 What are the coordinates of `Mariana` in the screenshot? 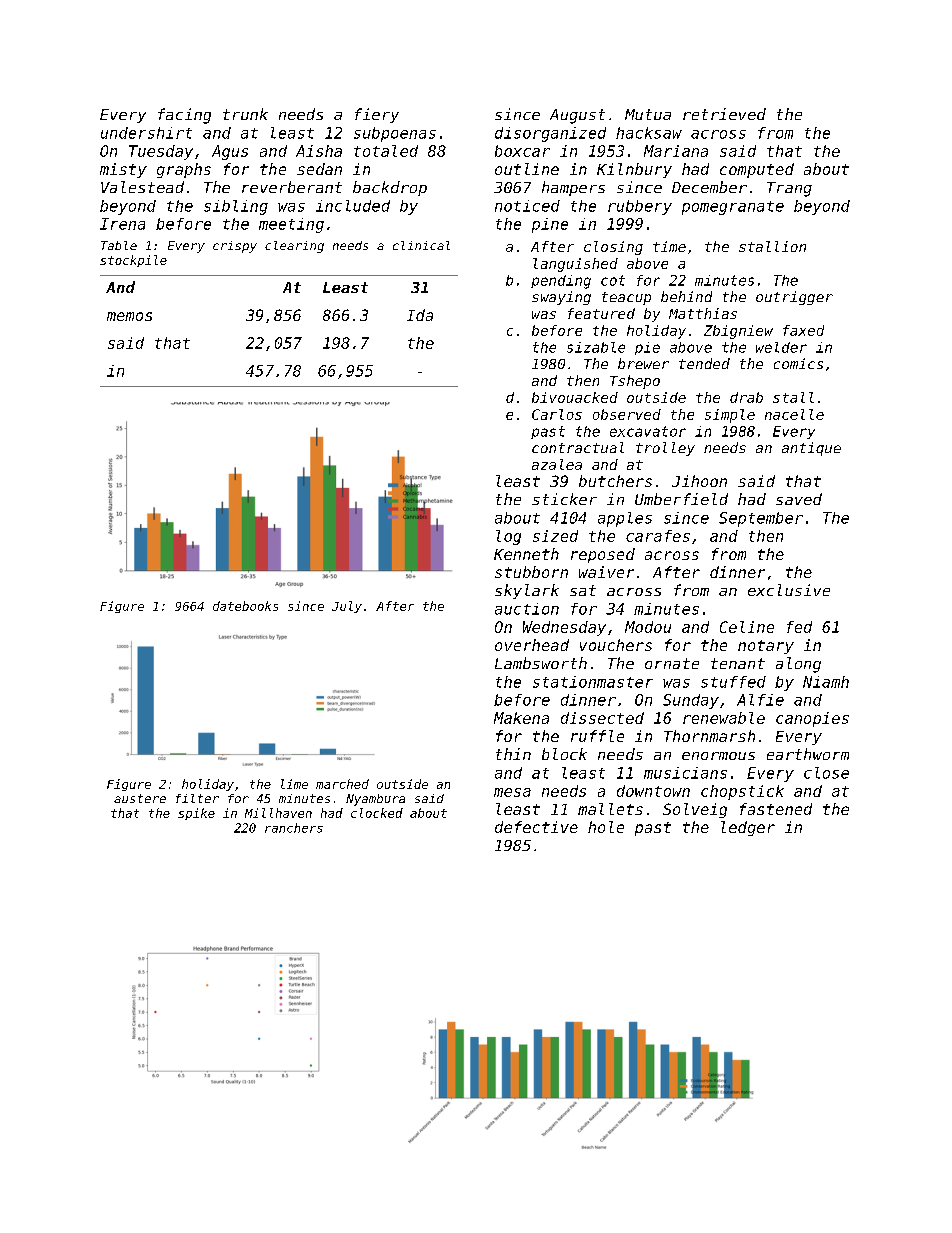 It's located at (676, 151).
